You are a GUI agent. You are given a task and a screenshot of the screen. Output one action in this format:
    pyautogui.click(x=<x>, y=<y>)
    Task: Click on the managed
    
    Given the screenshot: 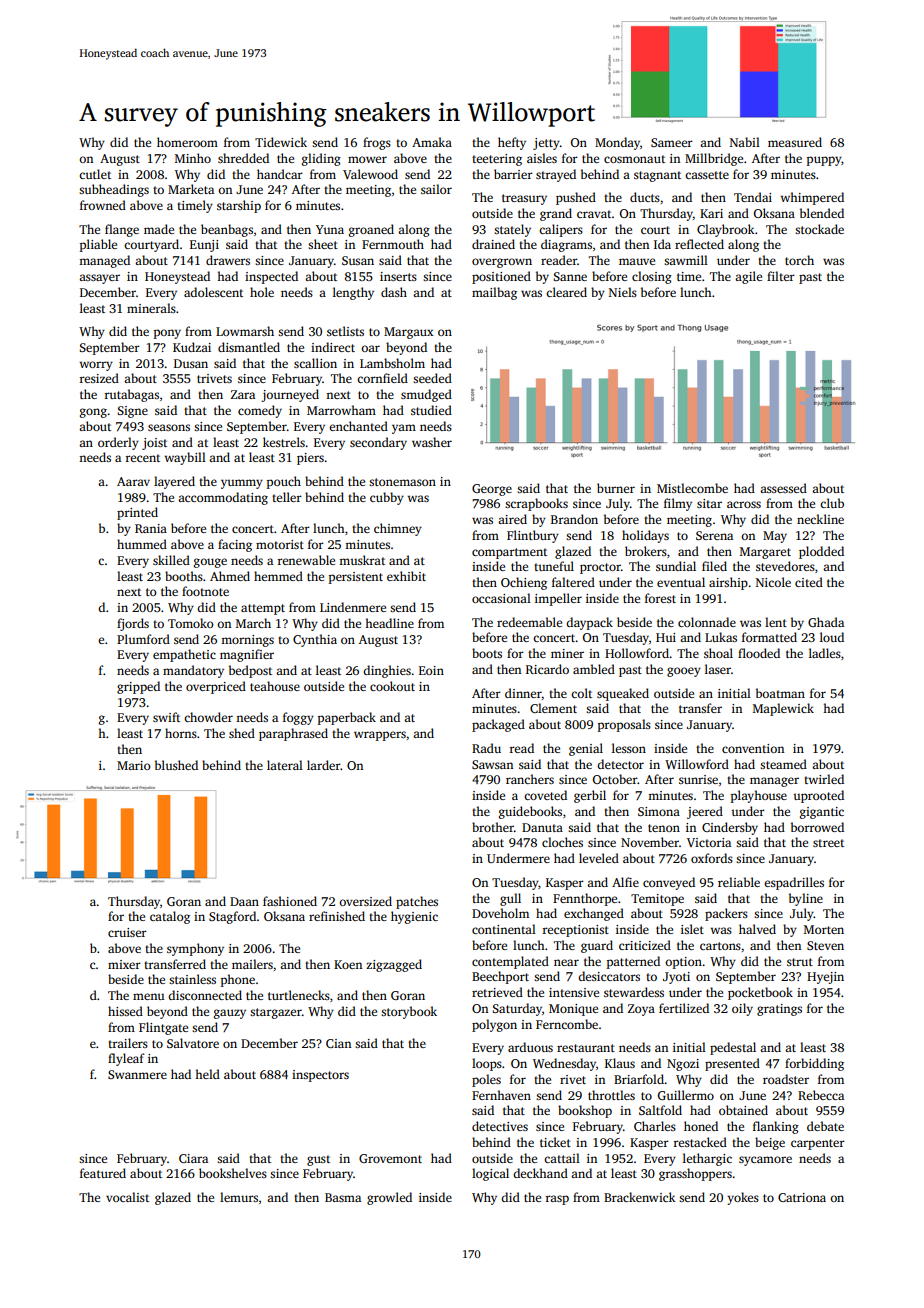 What is the action you would take?
    pyautogui.click(x=104, y=261)
